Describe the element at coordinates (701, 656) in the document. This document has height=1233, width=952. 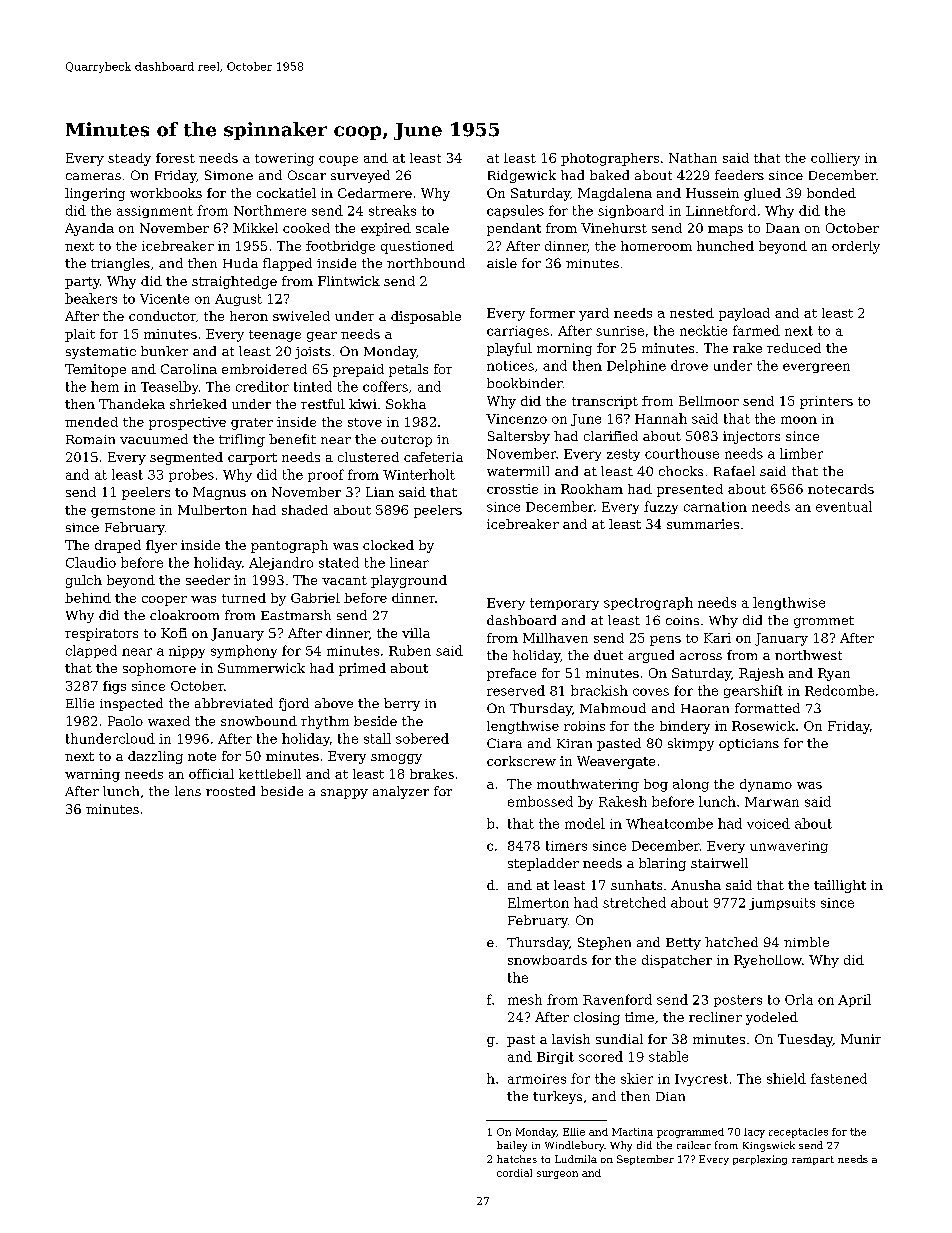
I see `across` at that location.
